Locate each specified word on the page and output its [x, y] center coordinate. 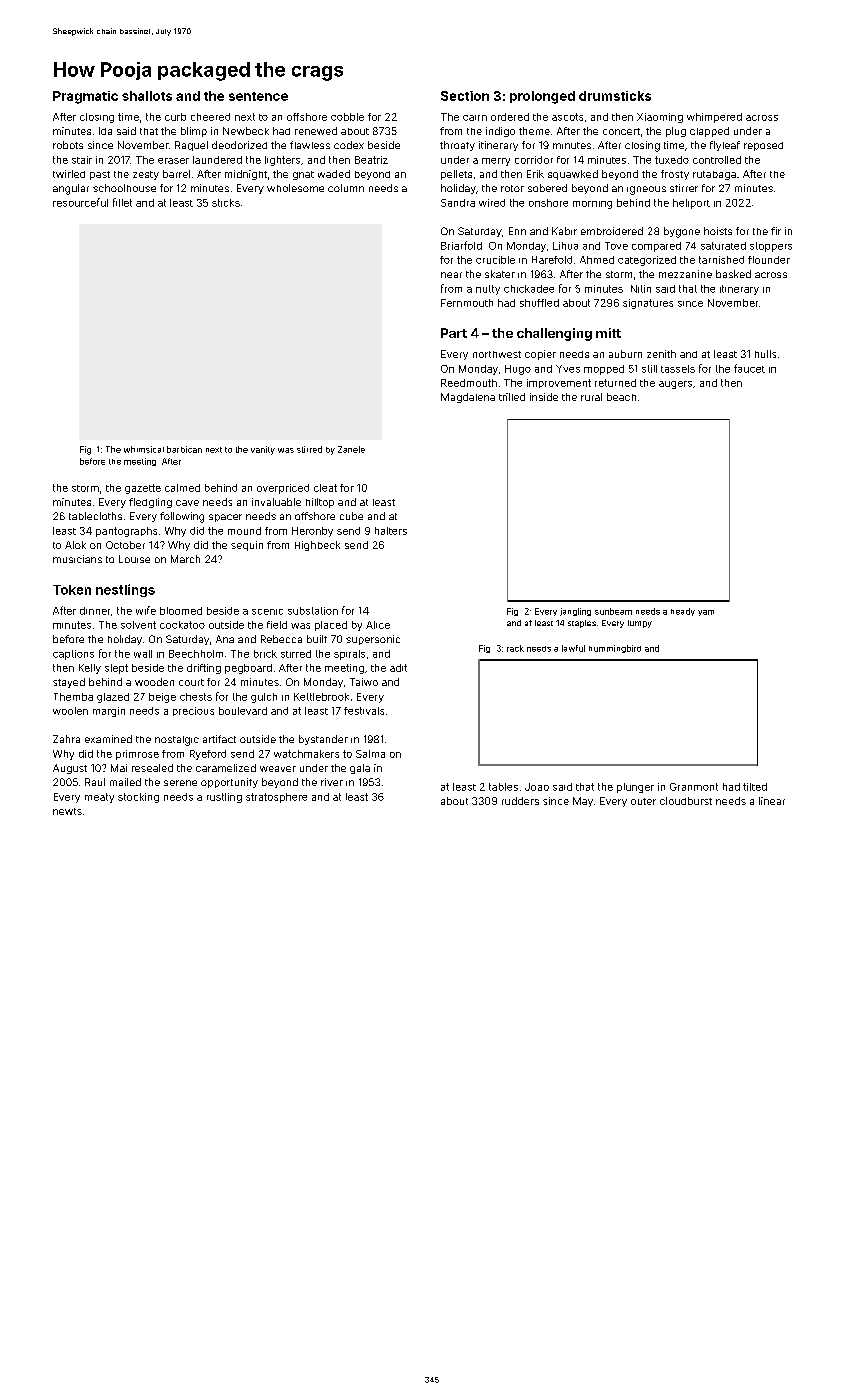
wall [143, 654]
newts [67, 811]
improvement [559, 383]
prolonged [542, 97]
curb [175, 117]
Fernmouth [467, 303]
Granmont [694, 787]
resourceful [80, 202]
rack [515, 648]
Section [465, 96]
